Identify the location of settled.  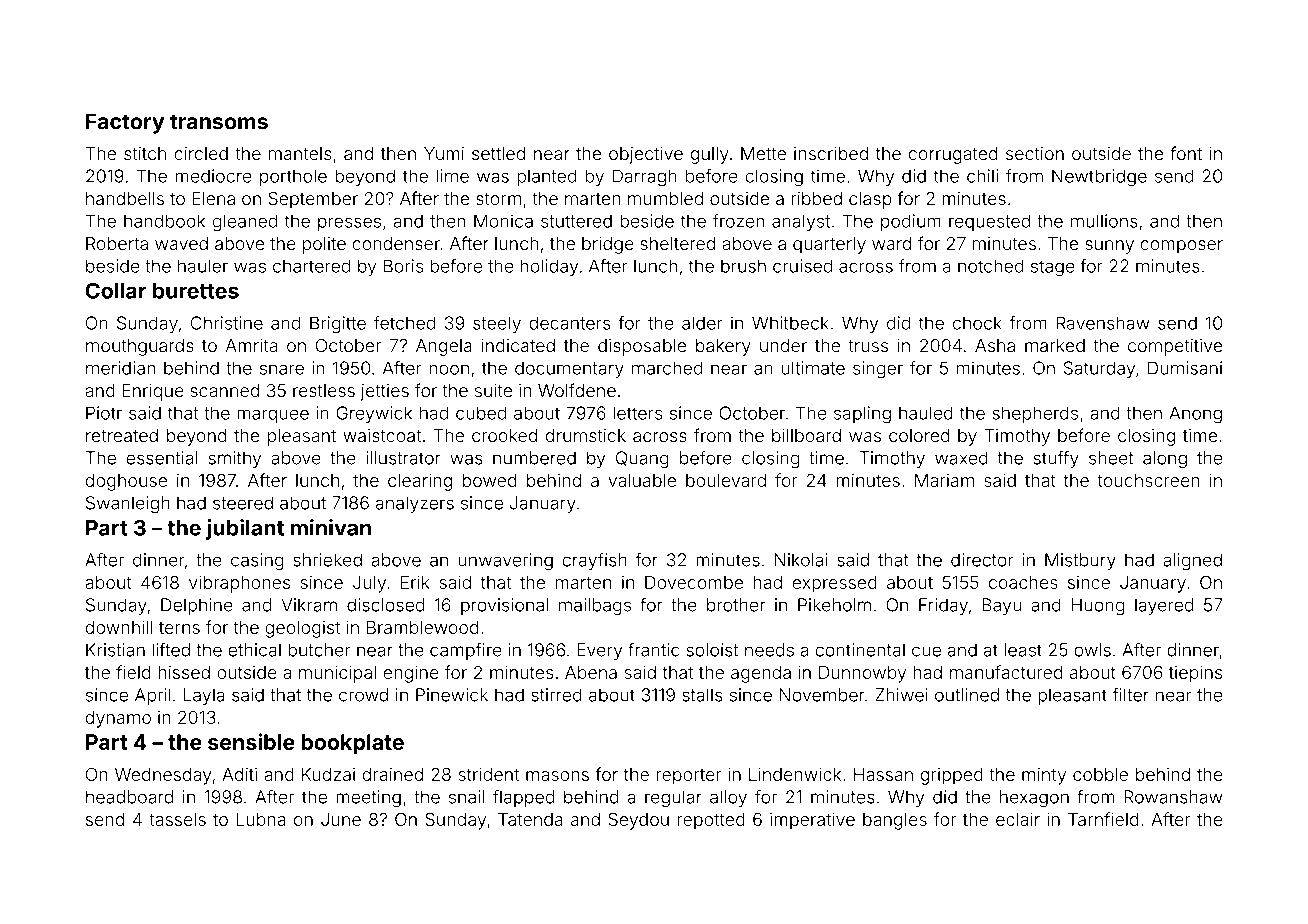
(498, 153).
